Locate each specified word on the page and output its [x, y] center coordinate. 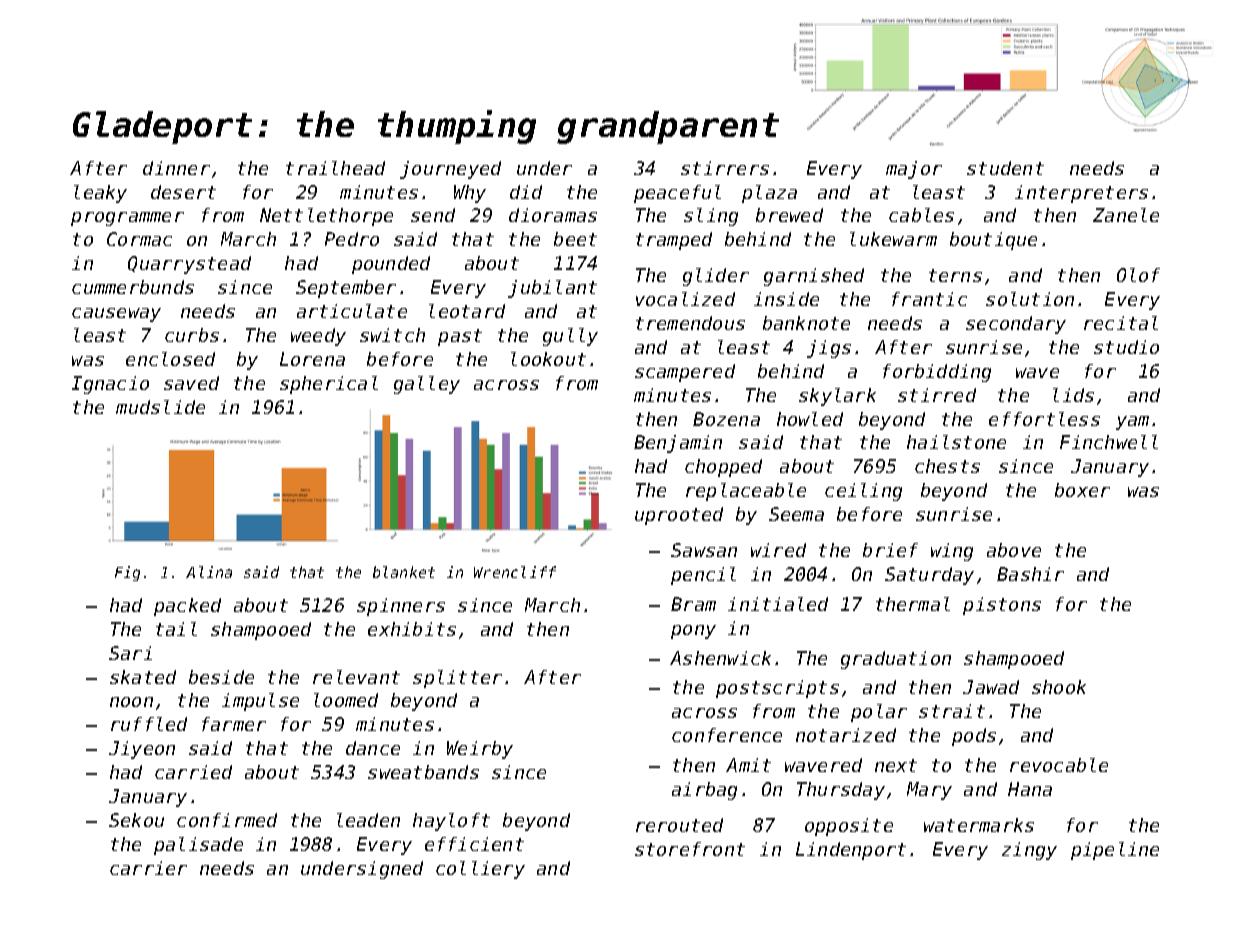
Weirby [480, 750]
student [1005, 168]
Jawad [991, 687]
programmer [127, 219]
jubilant [552, 289]
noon [131, 702]
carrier [148, 868]
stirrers [725, 168]
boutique [993, 241]
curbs [192, 335]
